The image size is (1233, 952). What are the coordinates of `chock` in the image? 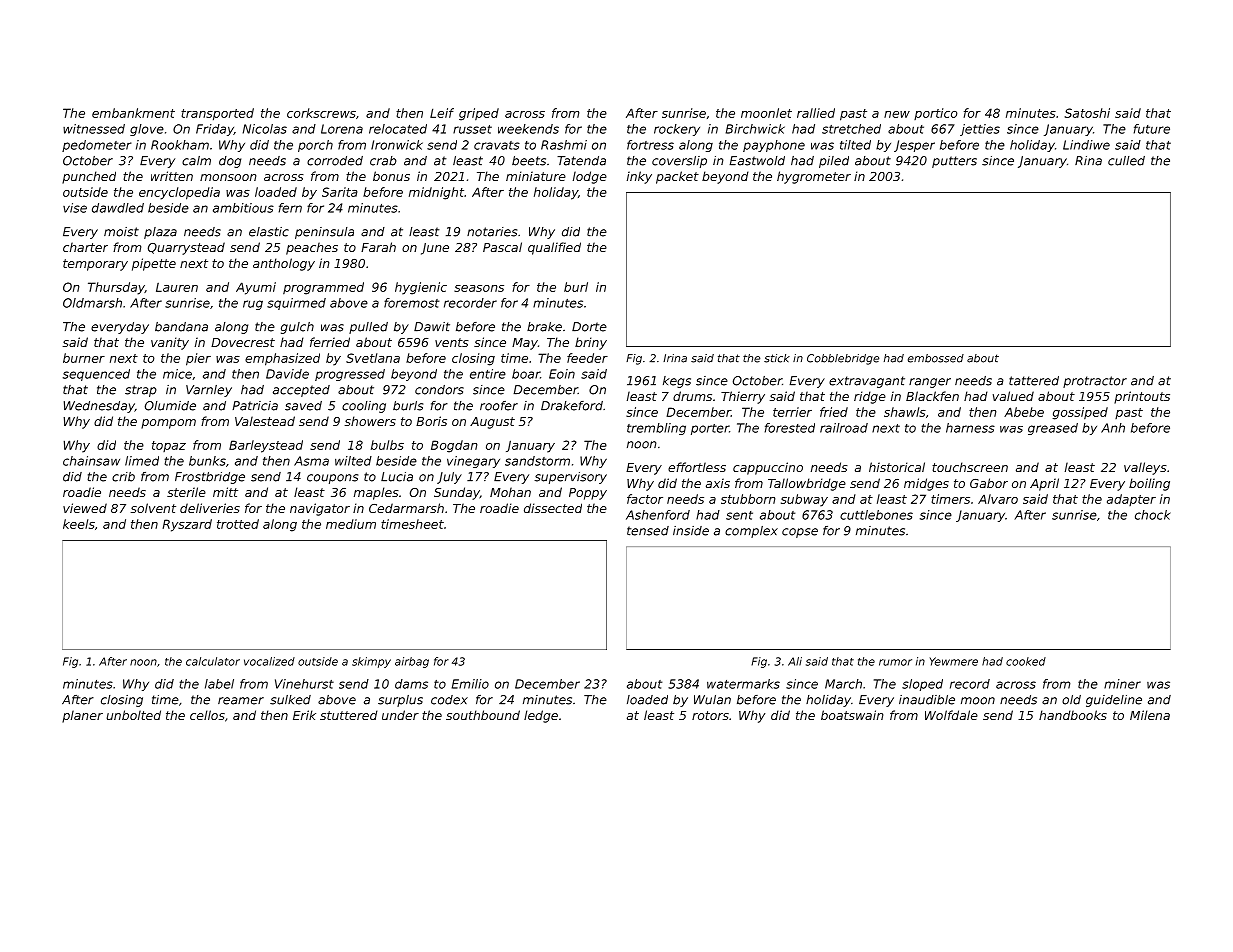 It's located at (1153, 515).
